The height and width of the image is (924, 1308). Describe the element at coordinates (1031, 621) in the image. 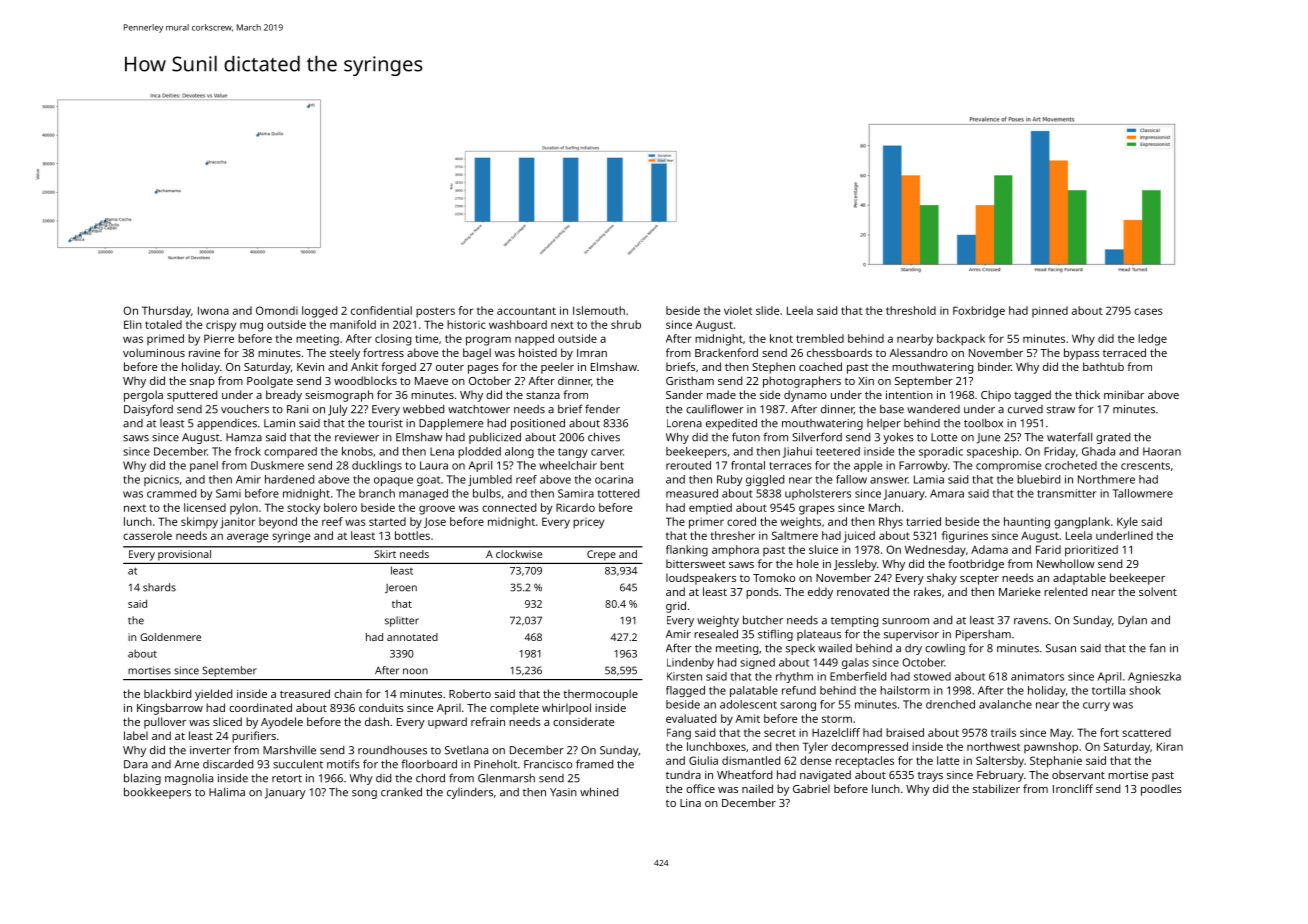

I see `ravens` at that location.
